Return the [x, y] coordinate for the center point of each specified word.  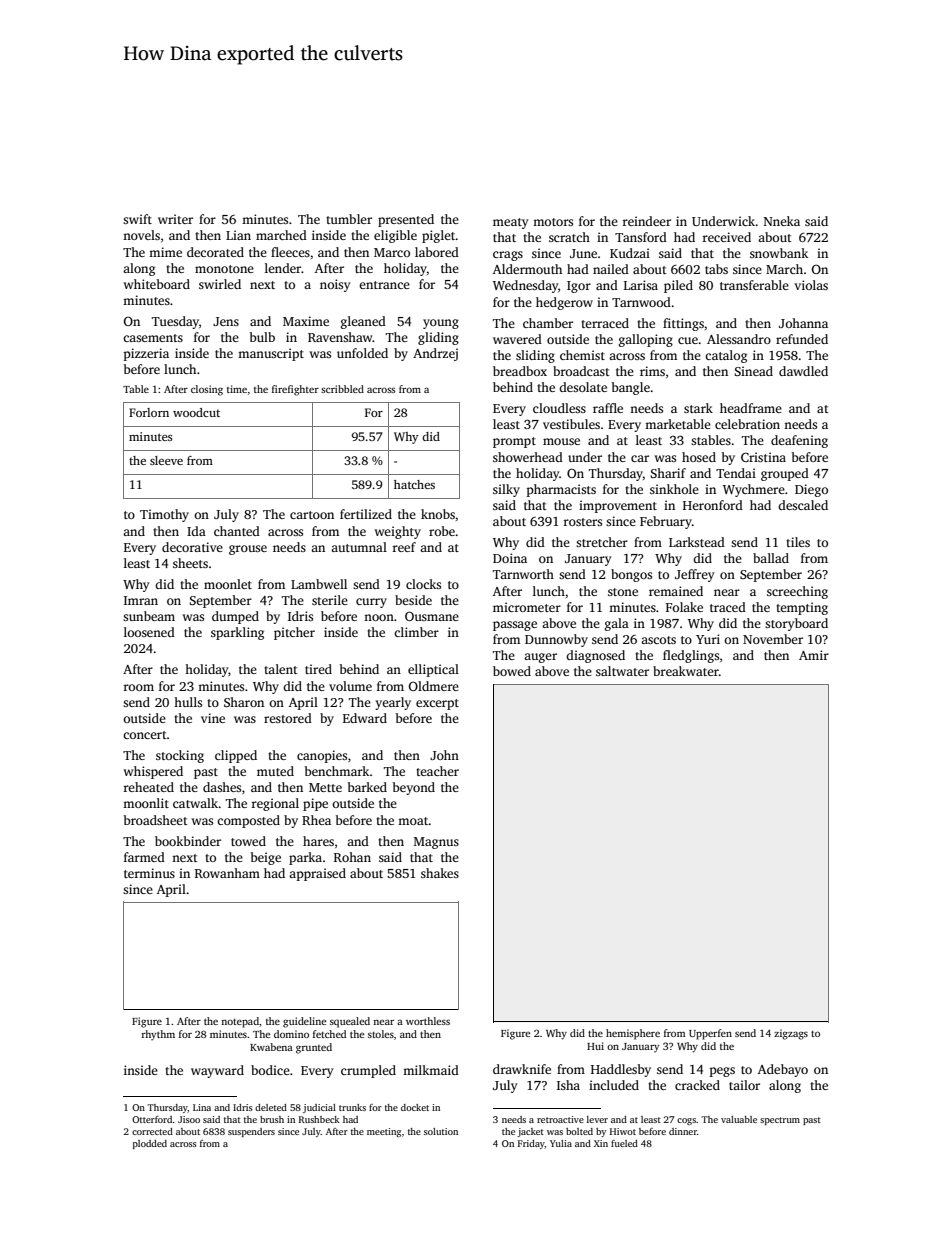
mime [165, 252]
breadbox [520, 371]
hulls [188, 702]
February [666, 522]
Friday [531, 1144]
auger [540, 658]
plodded [150, 1144]
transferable [754, 285]
